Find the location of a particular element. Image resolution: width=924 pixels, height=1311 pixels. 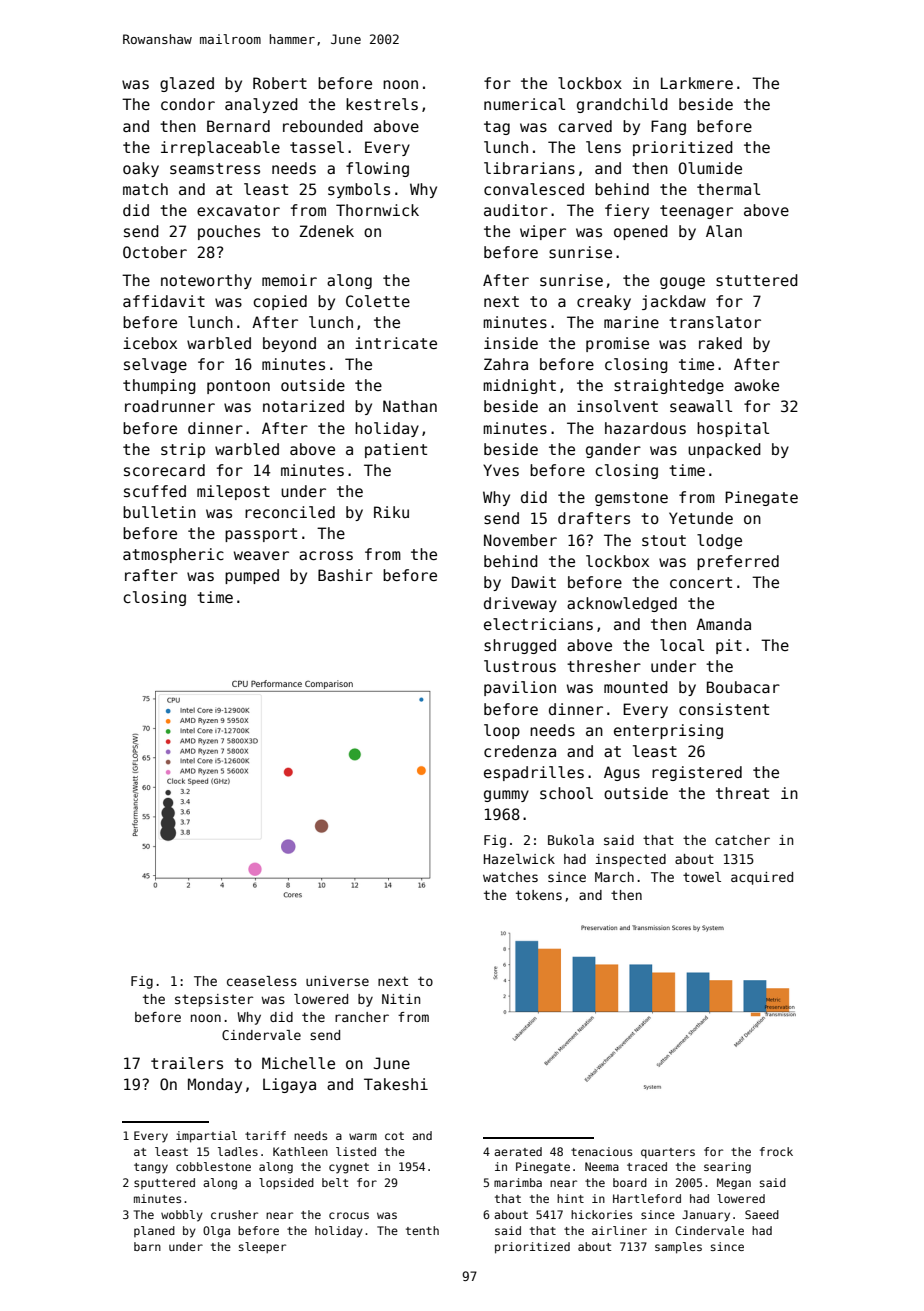

Larkmere is located at coordinates (697, 83).
